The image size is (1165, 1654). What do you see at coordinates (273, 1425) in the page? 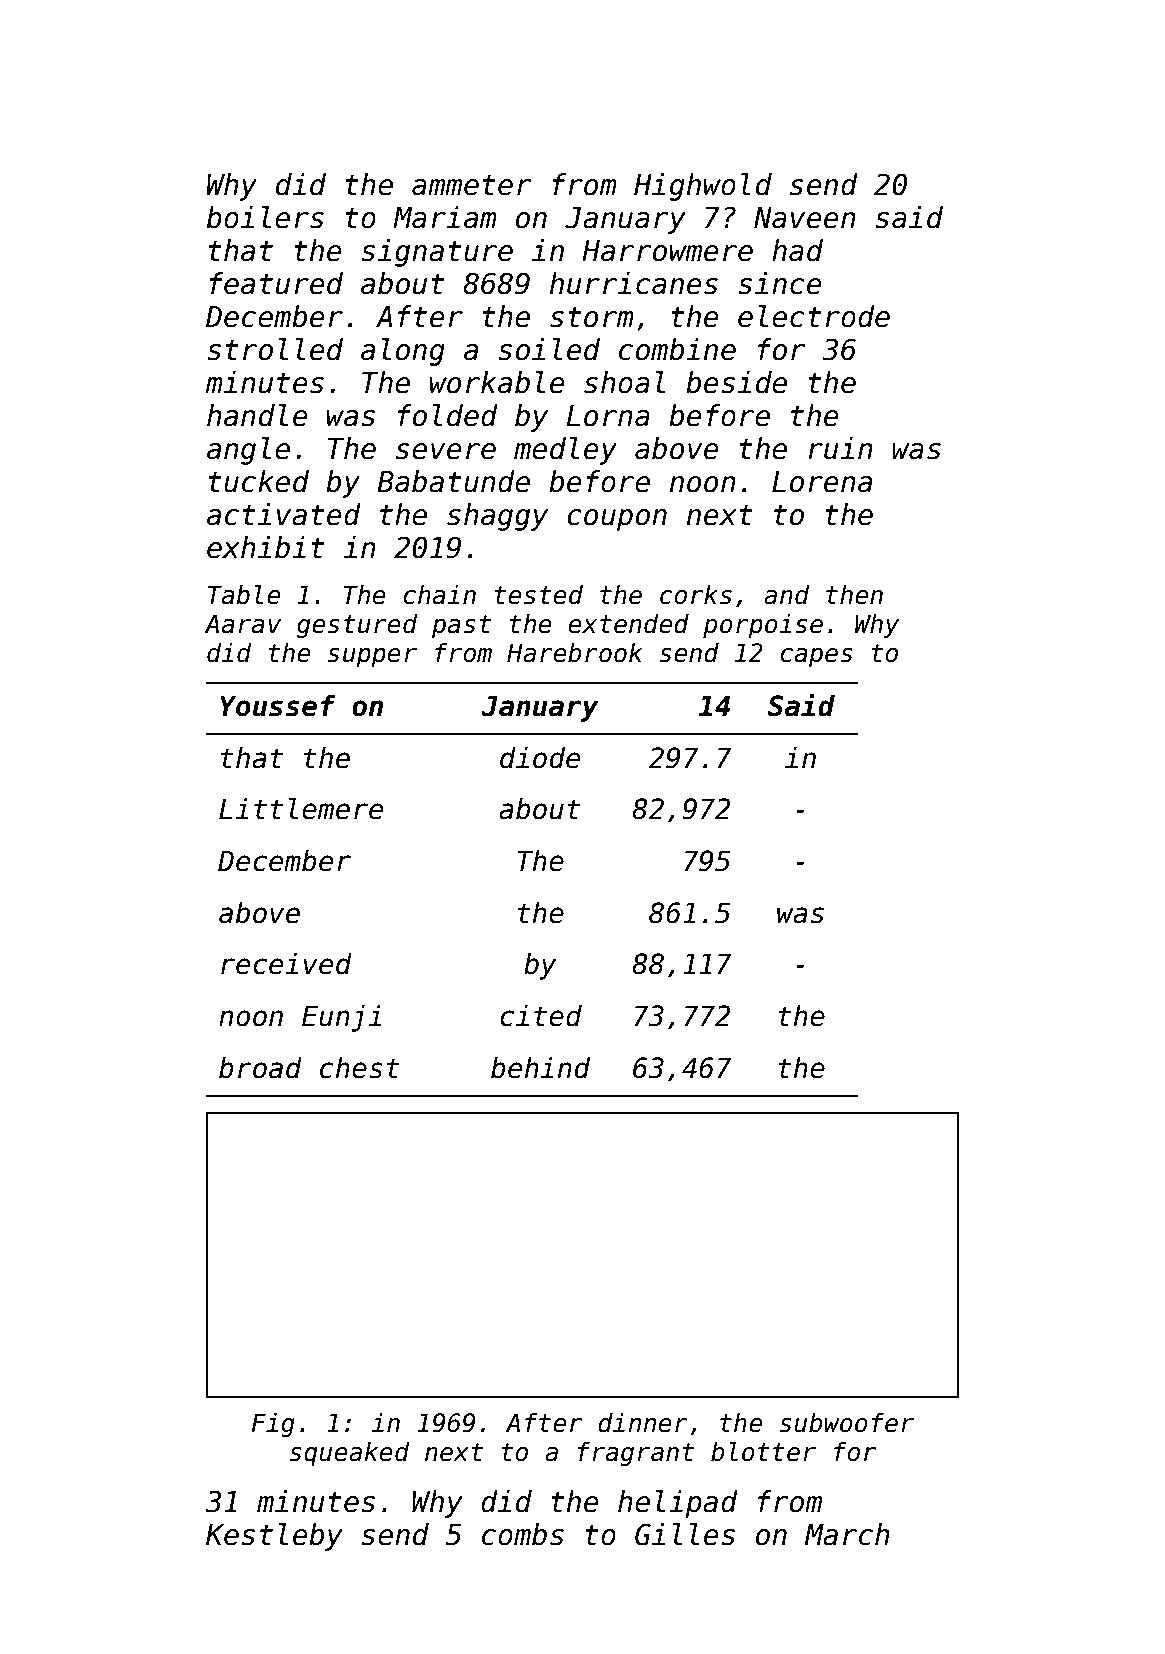
I see `Fig` at bounding box center [273, 1425].
